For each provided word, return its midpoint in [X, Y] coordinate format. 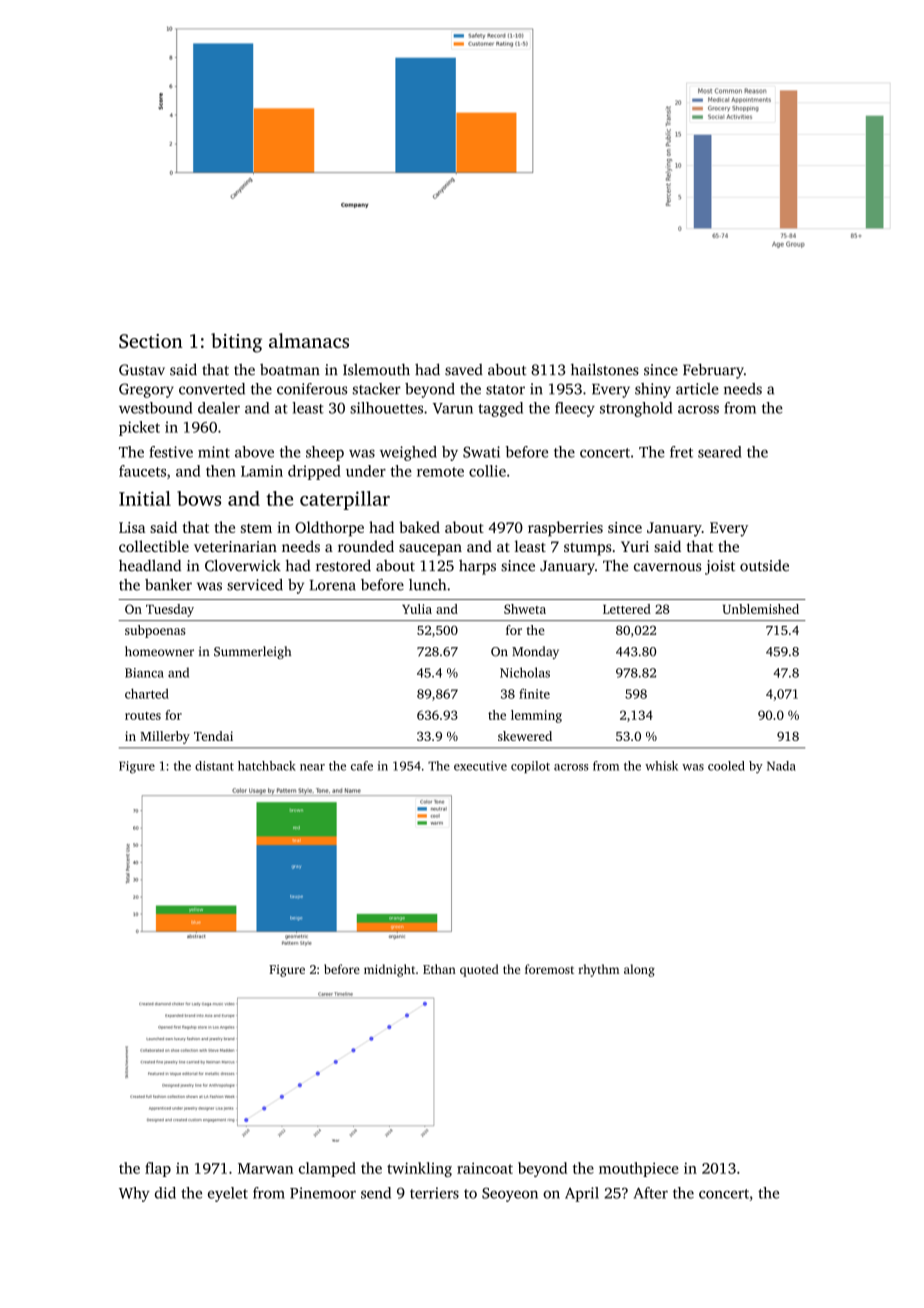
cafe [362, 766]
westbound [155, 408]
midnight [389, 970]
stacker [377, 389]
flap [158, 1169]
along [639, 970]
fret [681, 452]
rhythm [598, 970]
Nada [781, 766]
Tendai [213, 736]
